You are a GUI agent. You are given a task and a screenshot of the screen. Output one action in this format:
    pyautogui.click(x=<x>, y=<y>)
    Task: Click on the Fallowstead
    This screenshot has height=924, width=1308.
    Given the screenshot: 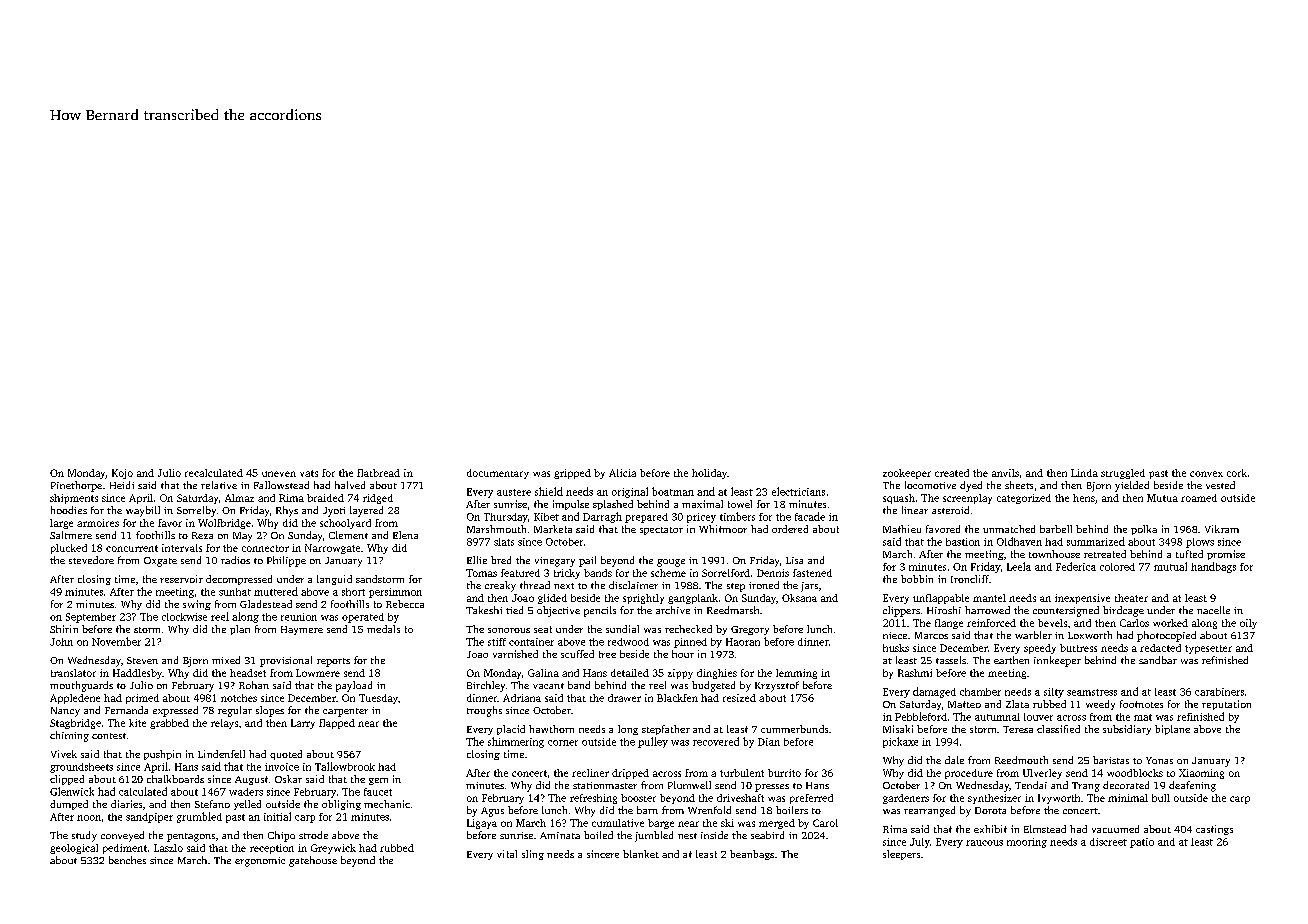 What is the action you would take?
    pyautogui.click(x=281, y=485)
